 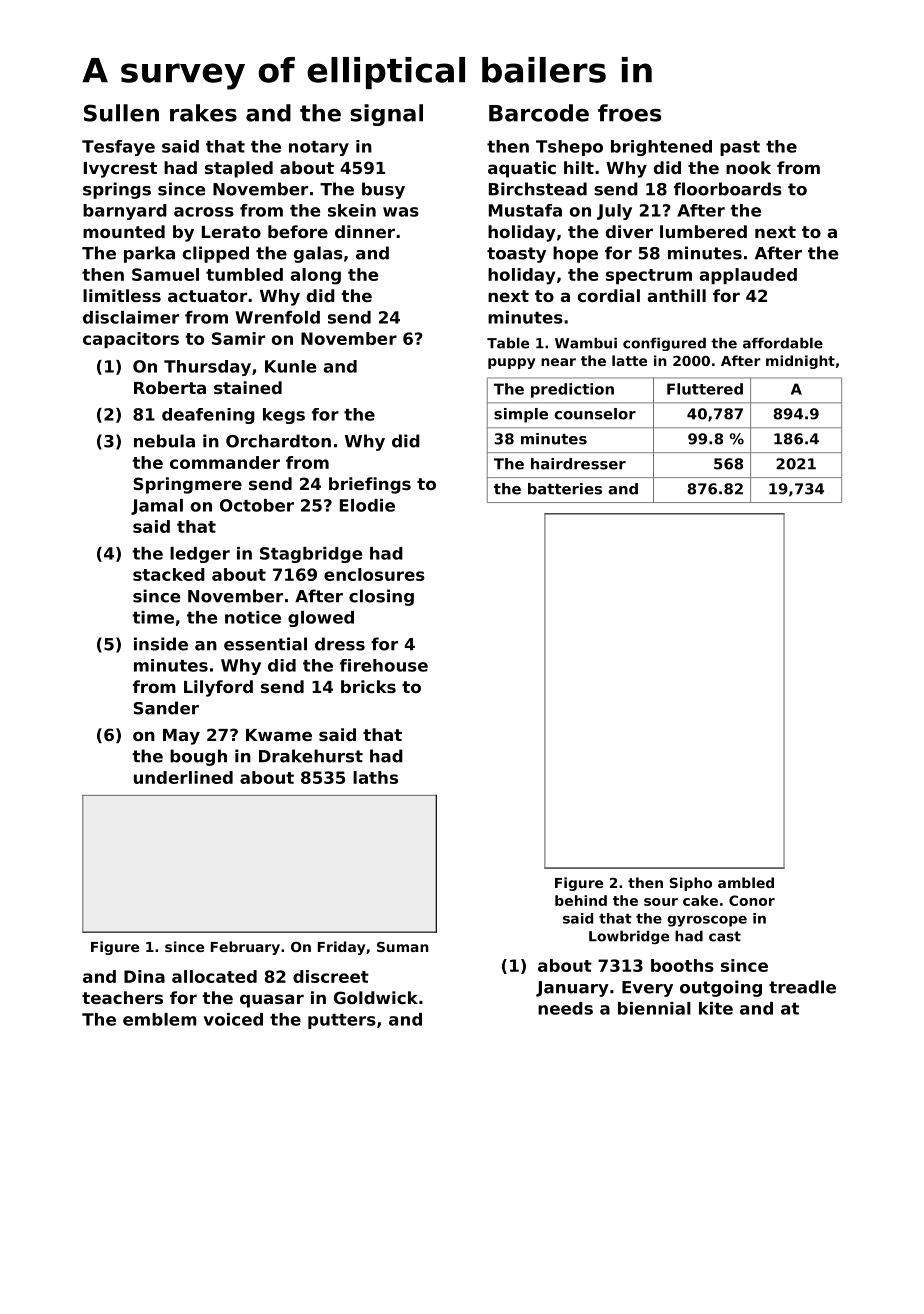 I want to click on nebula, so click(x=164, y=441).
